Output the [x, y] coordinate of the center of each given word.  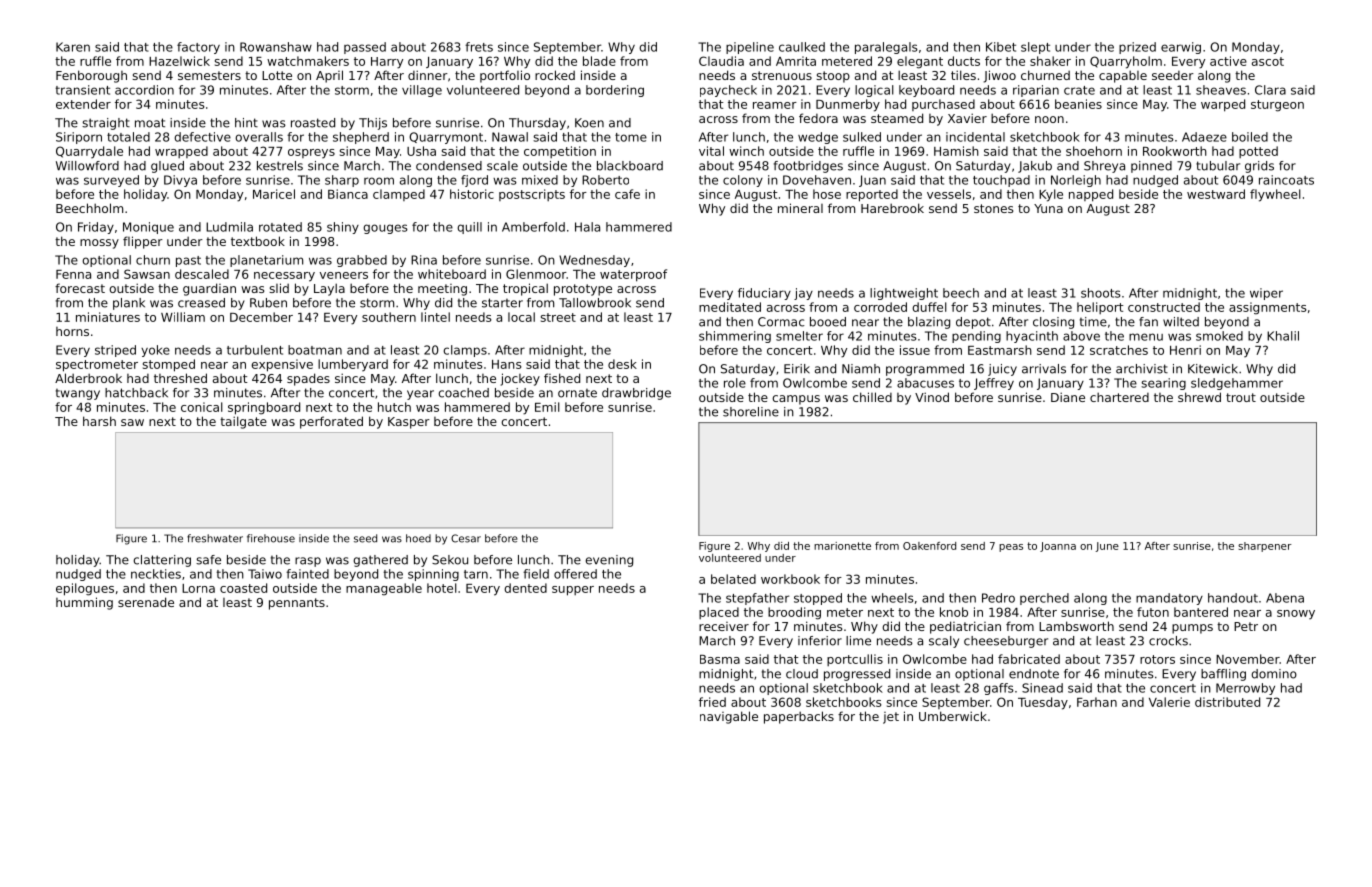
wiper [1266, 294]
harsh [99, 421]
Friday [96, 228]
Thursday [537, 124]
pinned [1151, 167]
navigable [729, 717]
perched [1044, 599]
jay [803, 294]
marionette [842, 546]
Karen [73, 47]
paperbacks [799, 717]
